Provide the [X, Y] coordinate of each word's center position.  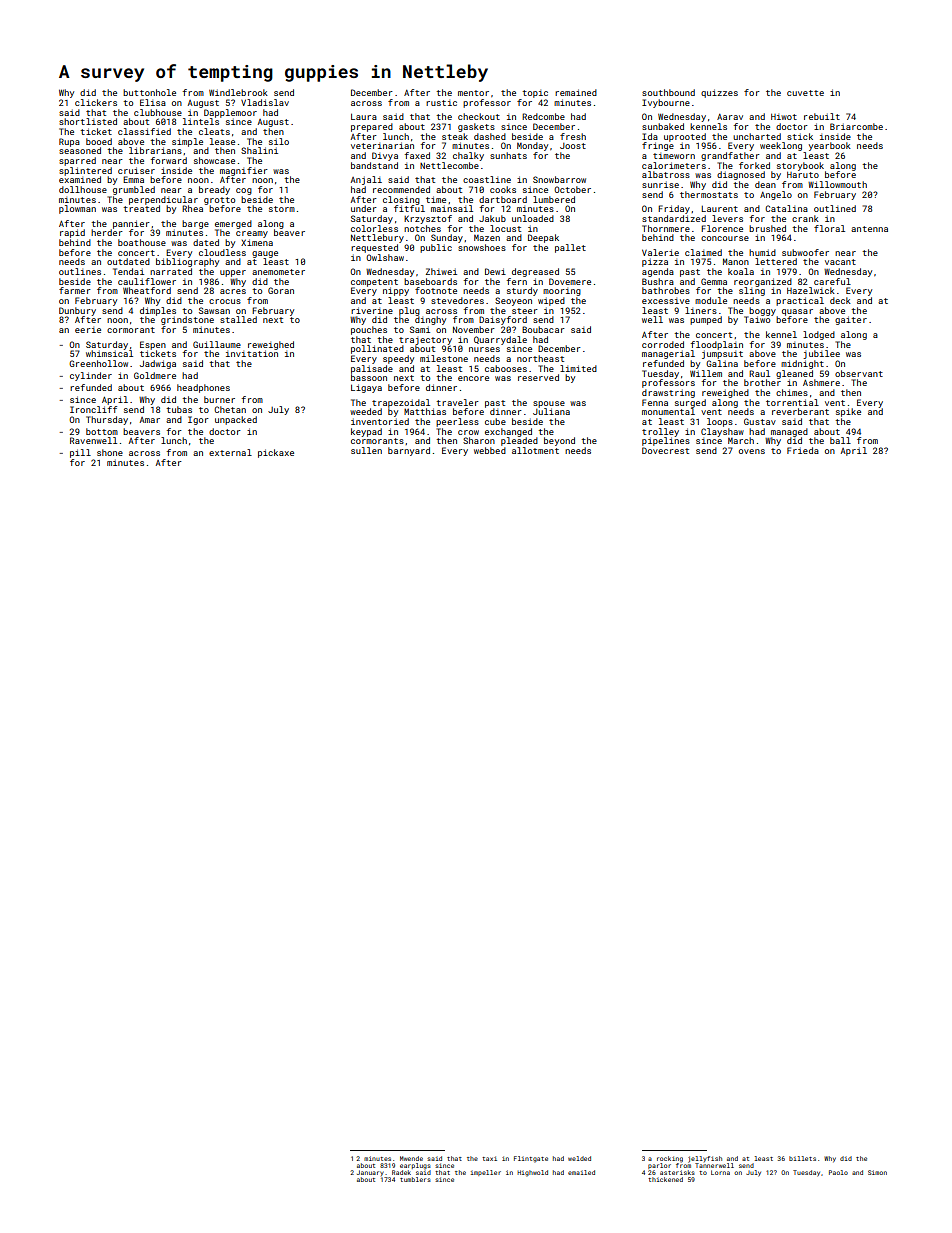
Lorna [720, 1172]
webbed [490, 450]
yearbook [830, 146]
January [370, 1173]
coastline [487, 179]
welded [579, 1158]
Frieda [803, 450]
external [230, 452]
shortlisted [88, 121]
